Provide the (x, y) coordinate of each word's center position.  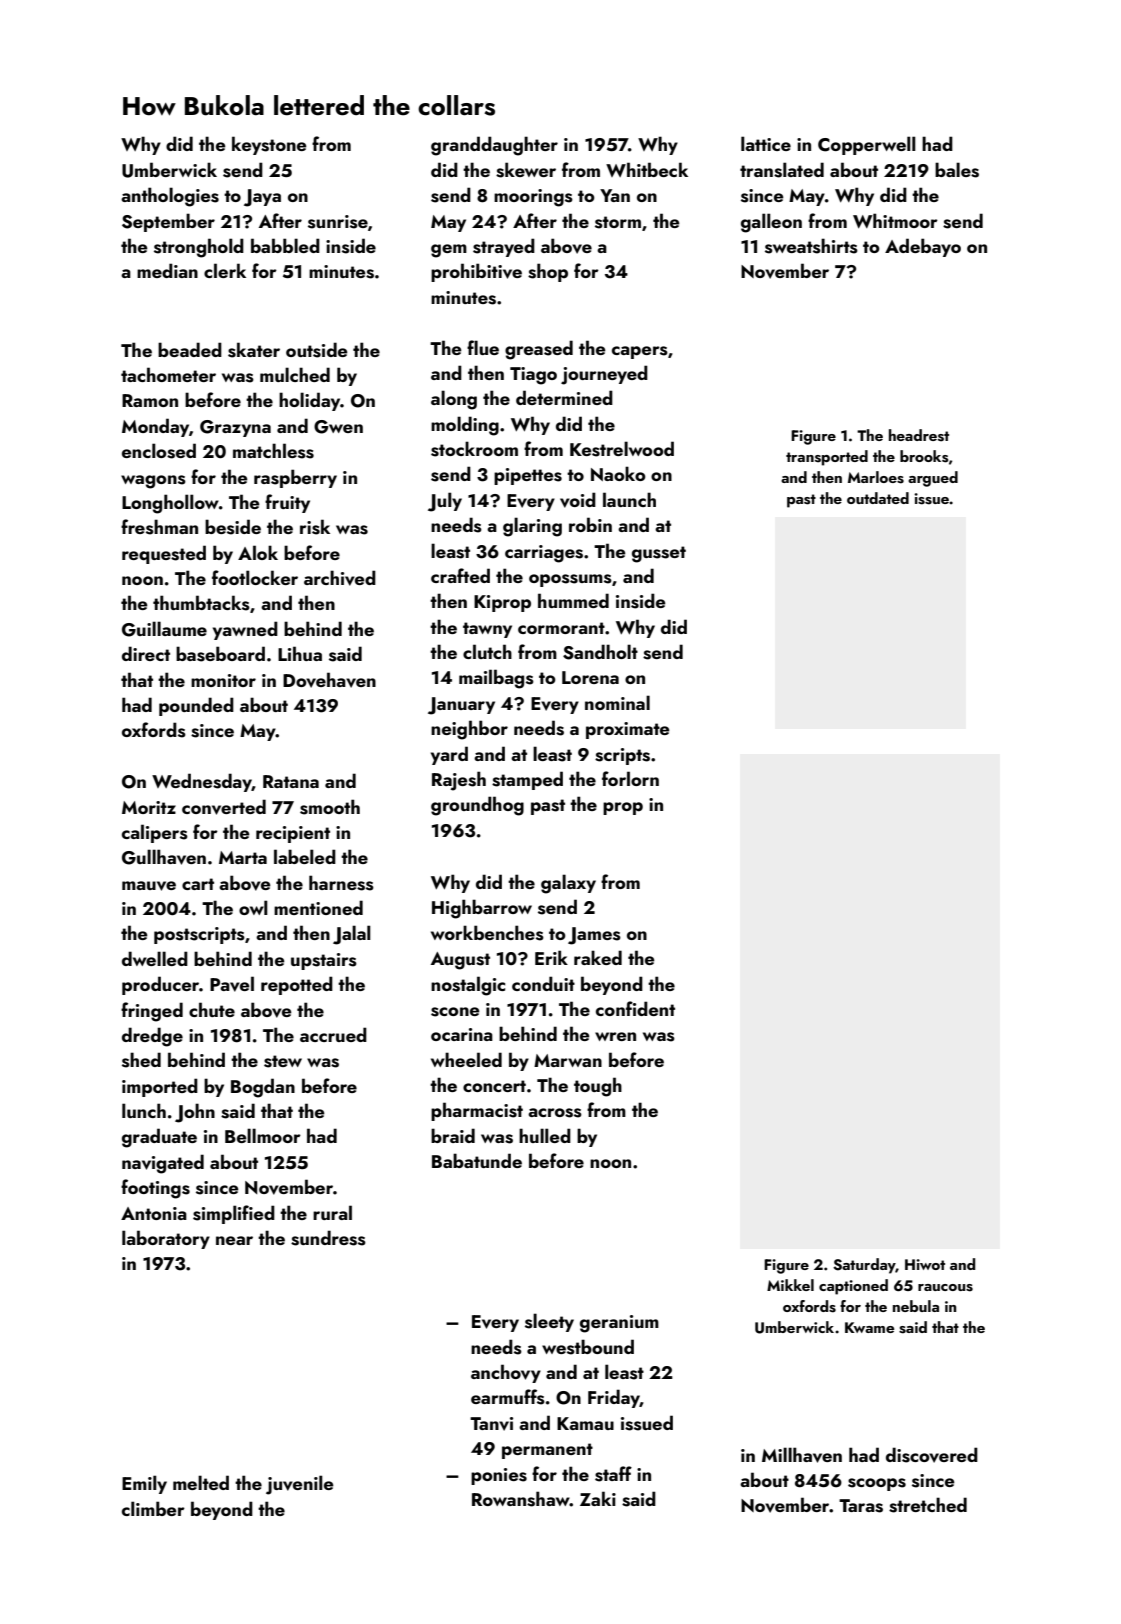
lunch (144, 1110)
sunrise (338, 222)
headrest (919, 435)
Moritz (149, 807)
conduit (543, 983)
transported (827, 458)
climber (153, 1508)
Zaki (598, 1498)
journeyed (604, 375)
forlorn (630, 778)
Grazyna (235, 428)
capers (640, 352)
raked (598, 957)
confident (635, 1008)
